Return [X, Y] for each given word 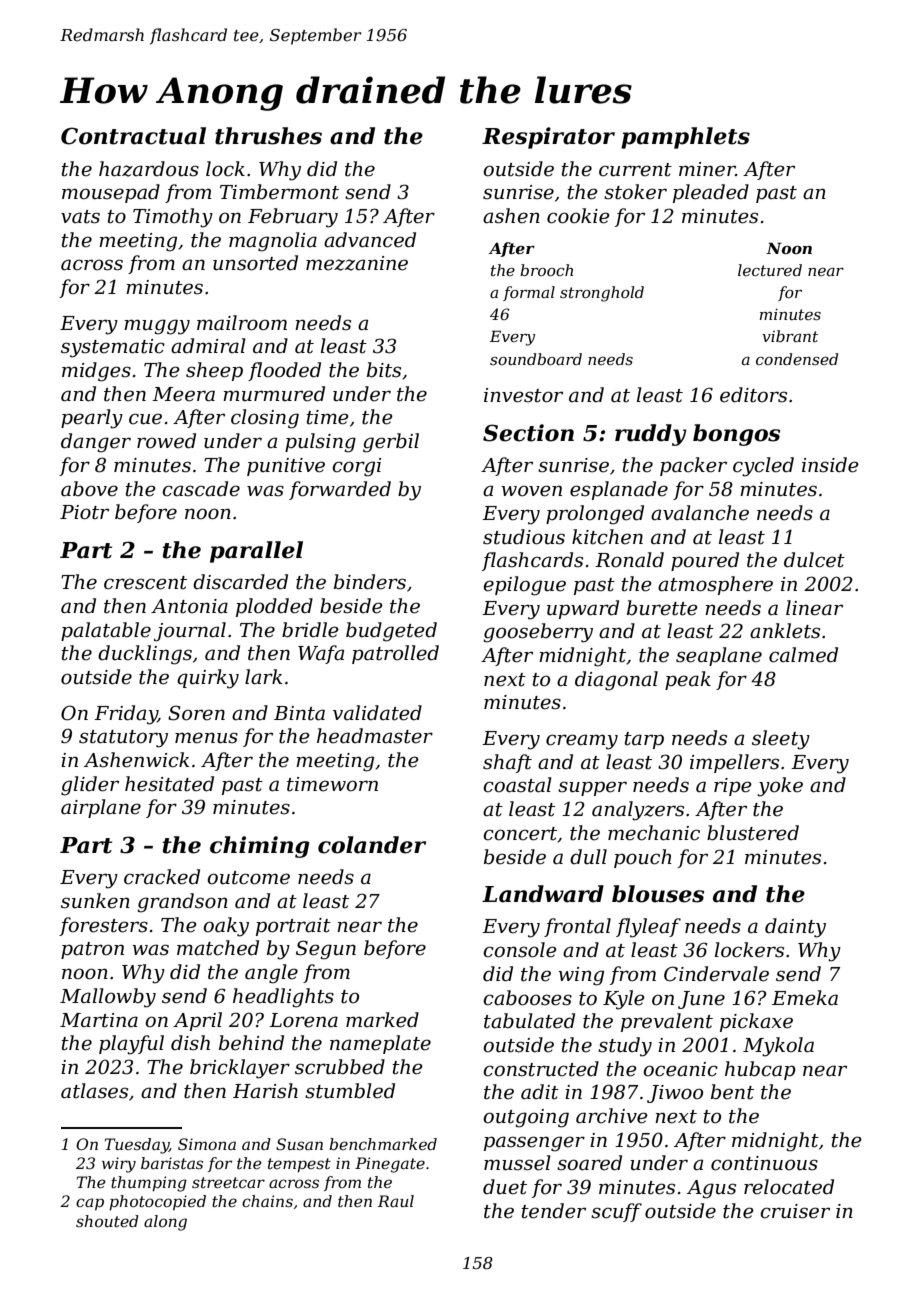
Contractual [133, 136]
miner [707, 169]
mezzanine [357, 263]
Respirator [548, 138]
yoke [780, 787]
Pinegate [390, 1165]
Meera [183, 394]
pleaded [711, 193]
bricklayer [240, 1069]
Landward [543, 894]
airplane [101, 808]
